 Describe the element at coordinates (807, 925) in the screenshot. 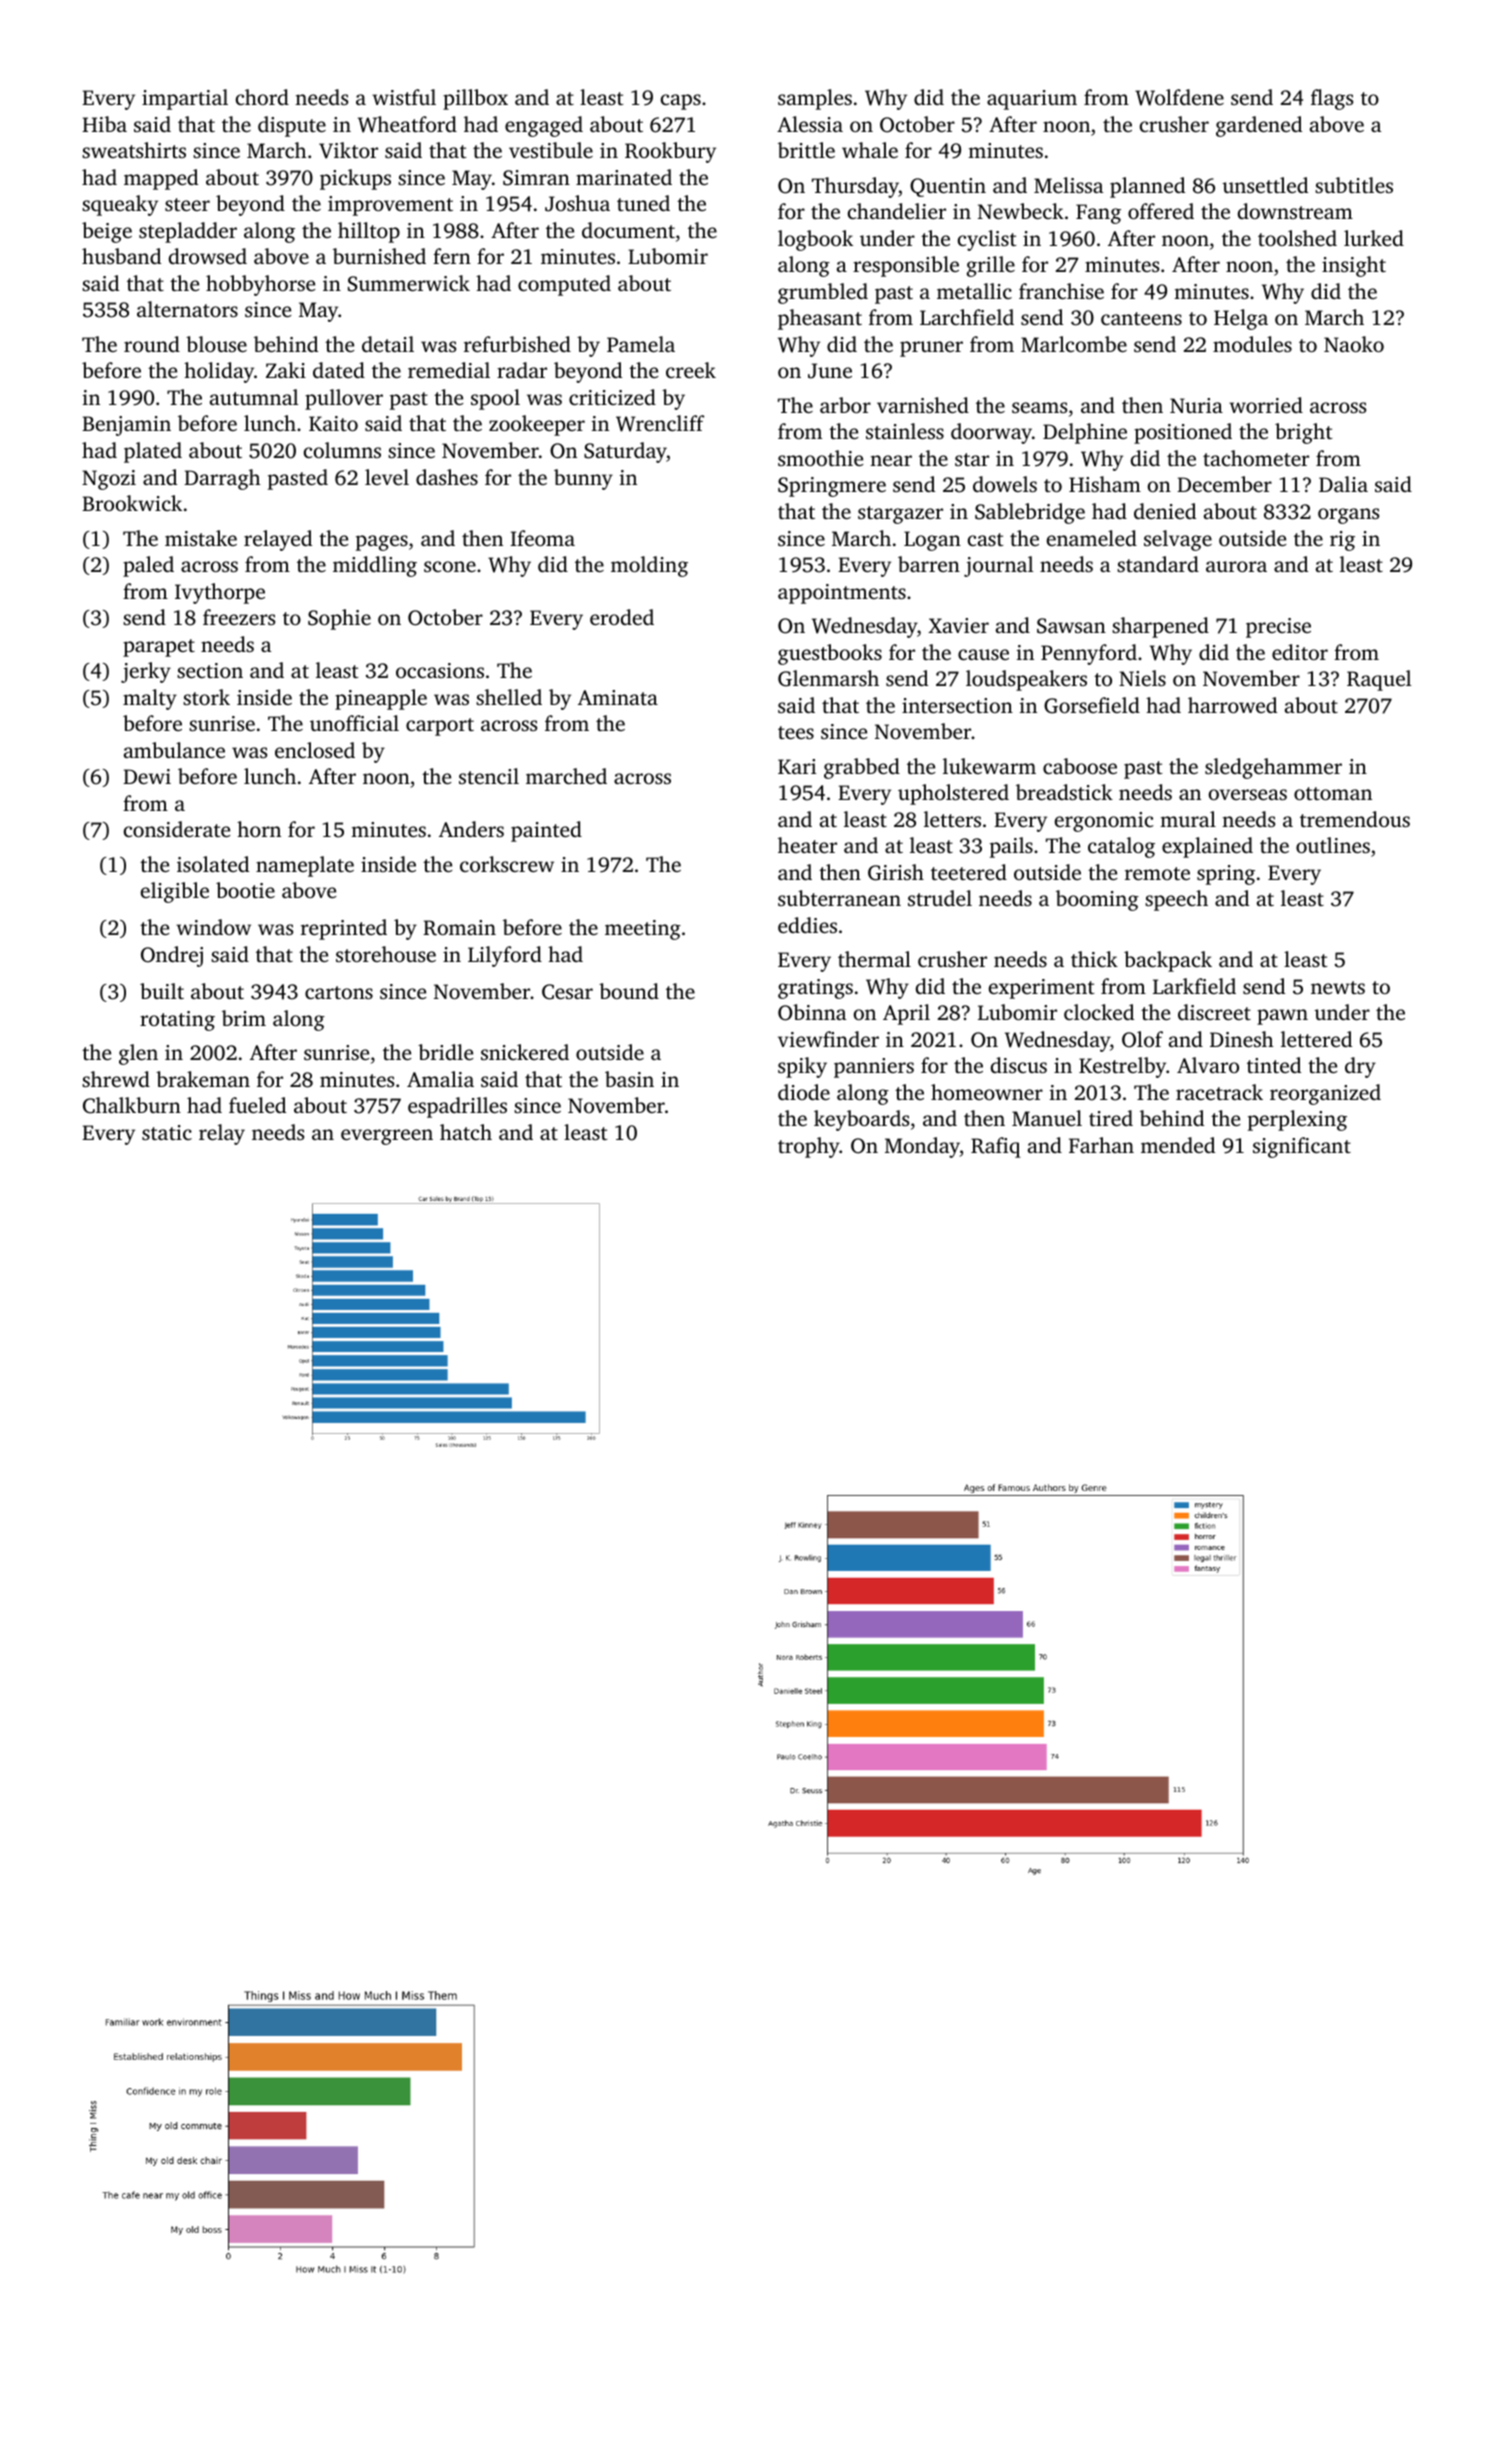

I see `eddies` at that location.
